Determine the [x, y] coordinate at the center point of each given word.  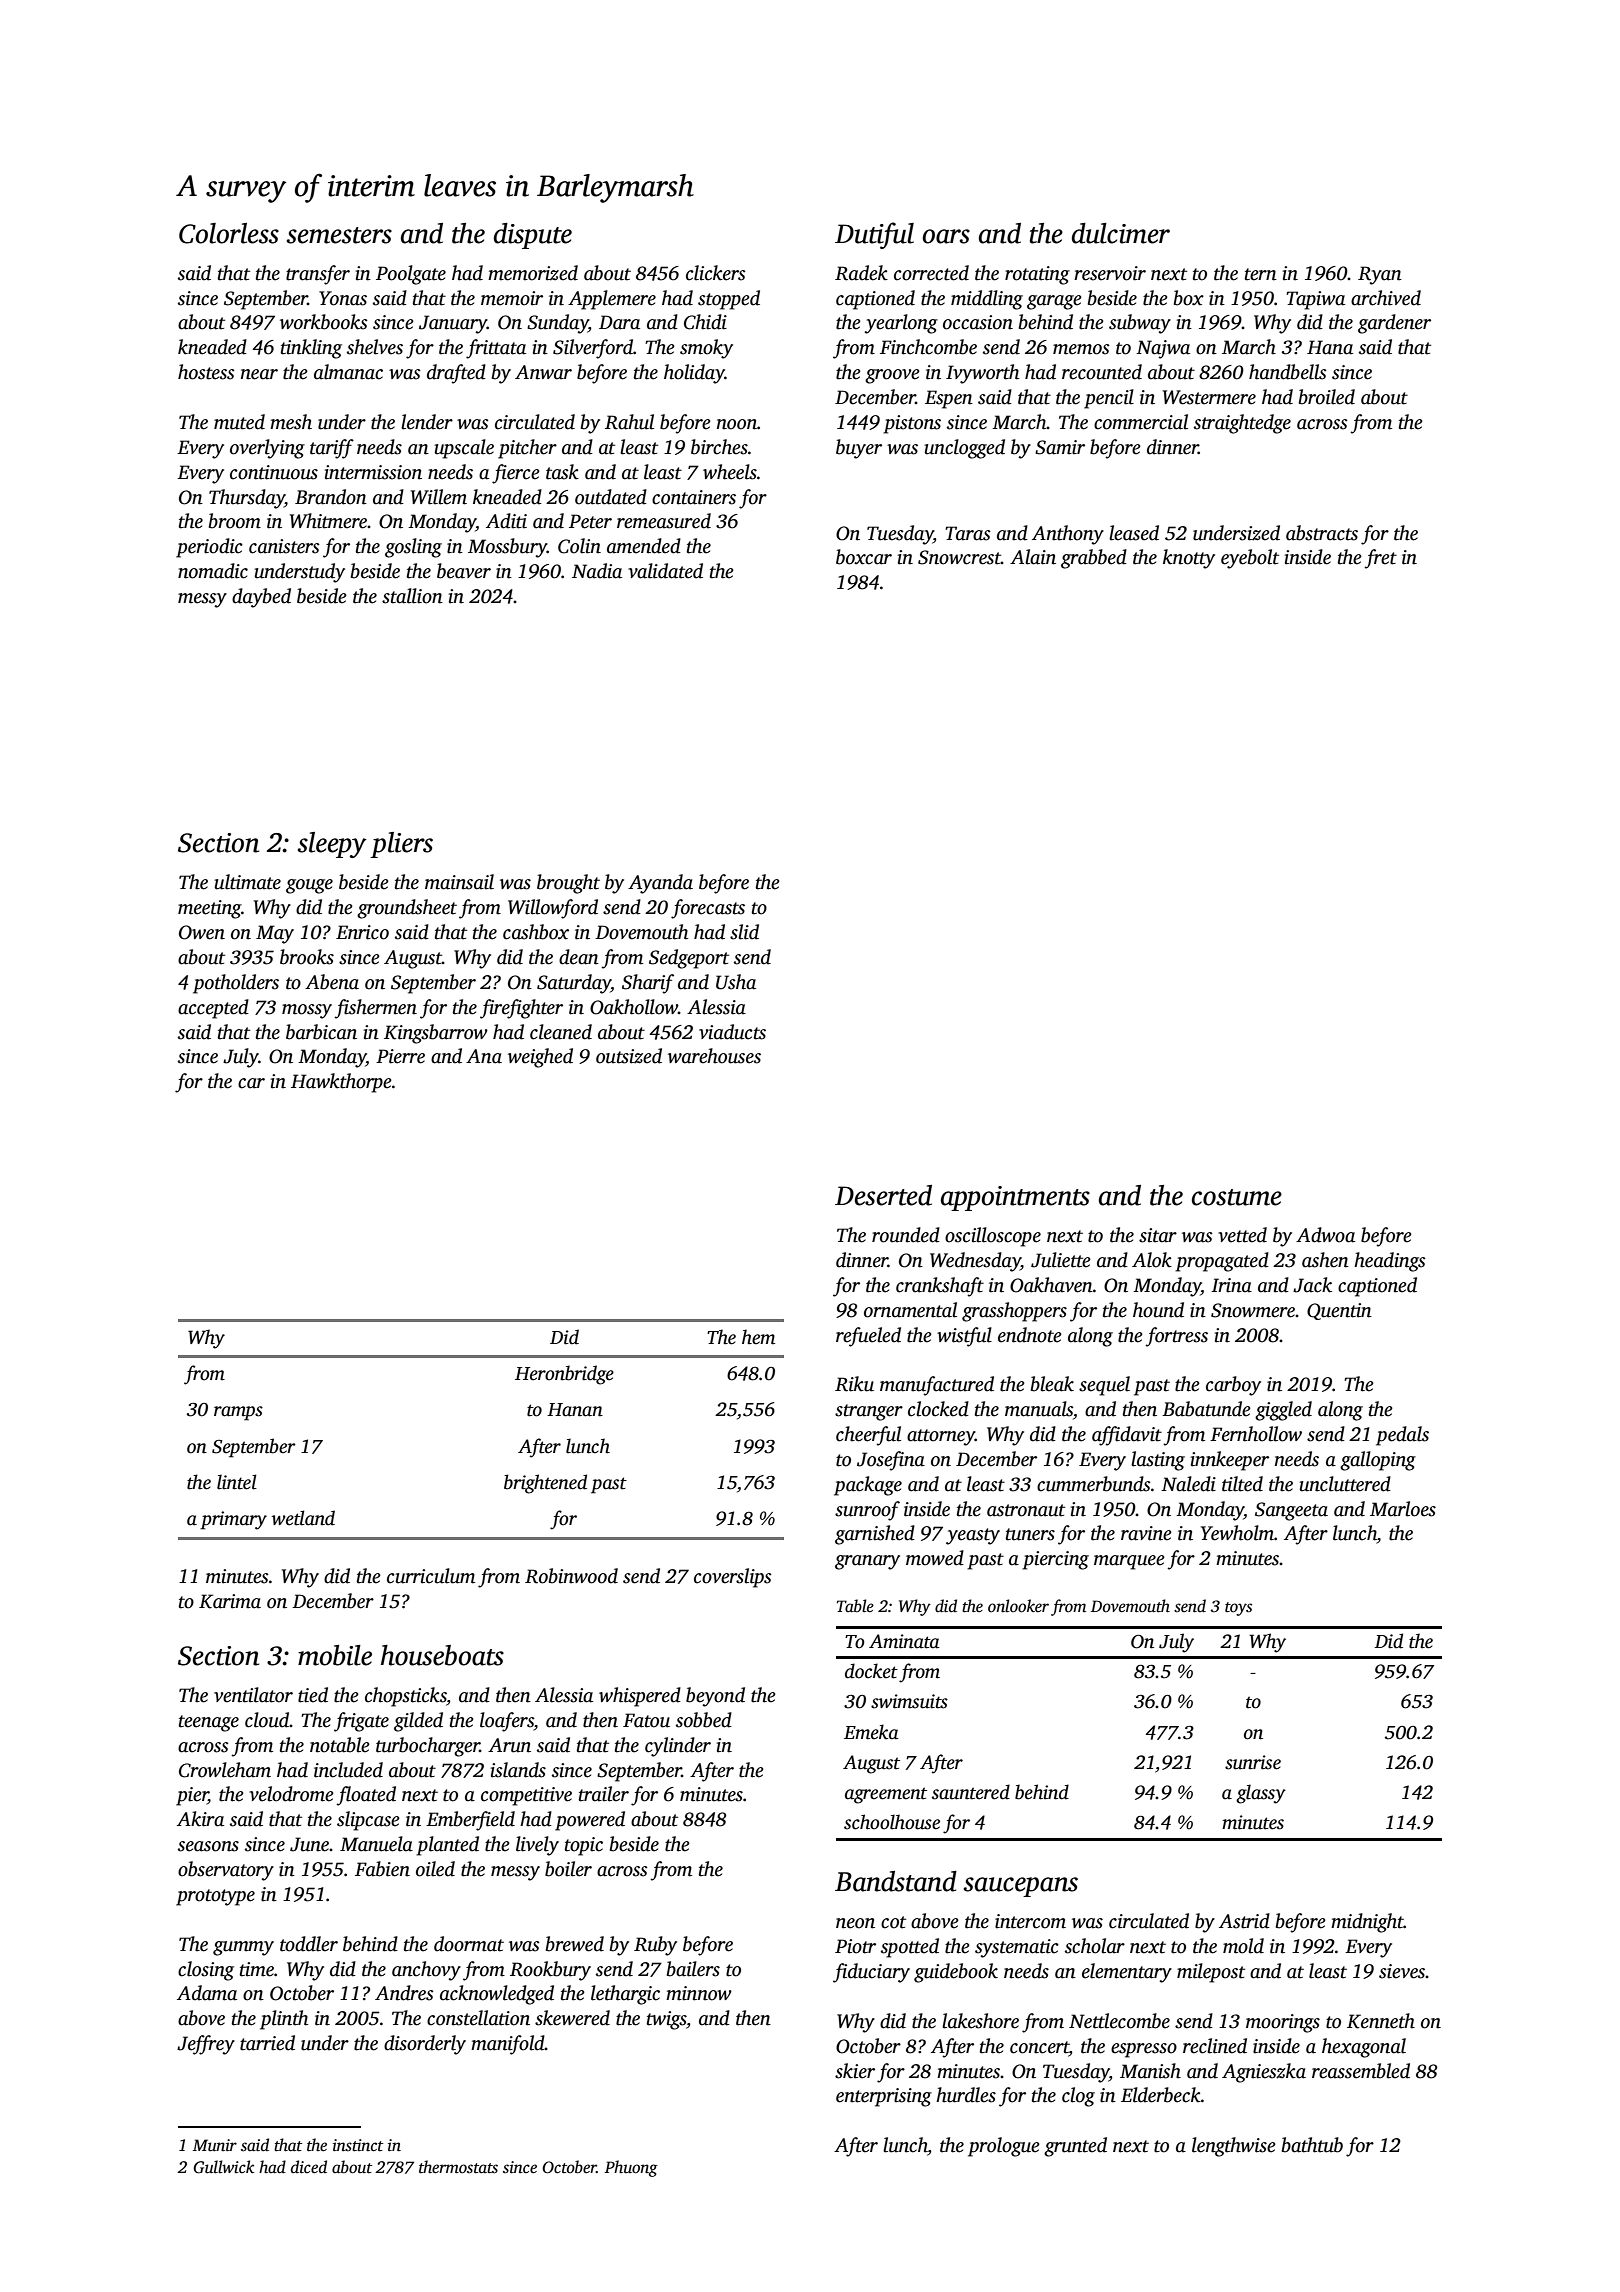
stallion [412, 596]
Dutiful [874, 235]
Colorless [229, 233]
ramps [238, 1413]
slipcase [368, 1821]
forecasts [708, 909]
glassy [1261, 1794]
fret [1380, 559]
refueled [868, 1337]
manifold [508, 2045]
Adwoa [1325, 1235]
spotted [910, 1948]
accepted [213, 1009]
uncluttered [1345, 1484]
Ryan [1380, 275]
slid [744, 932]
